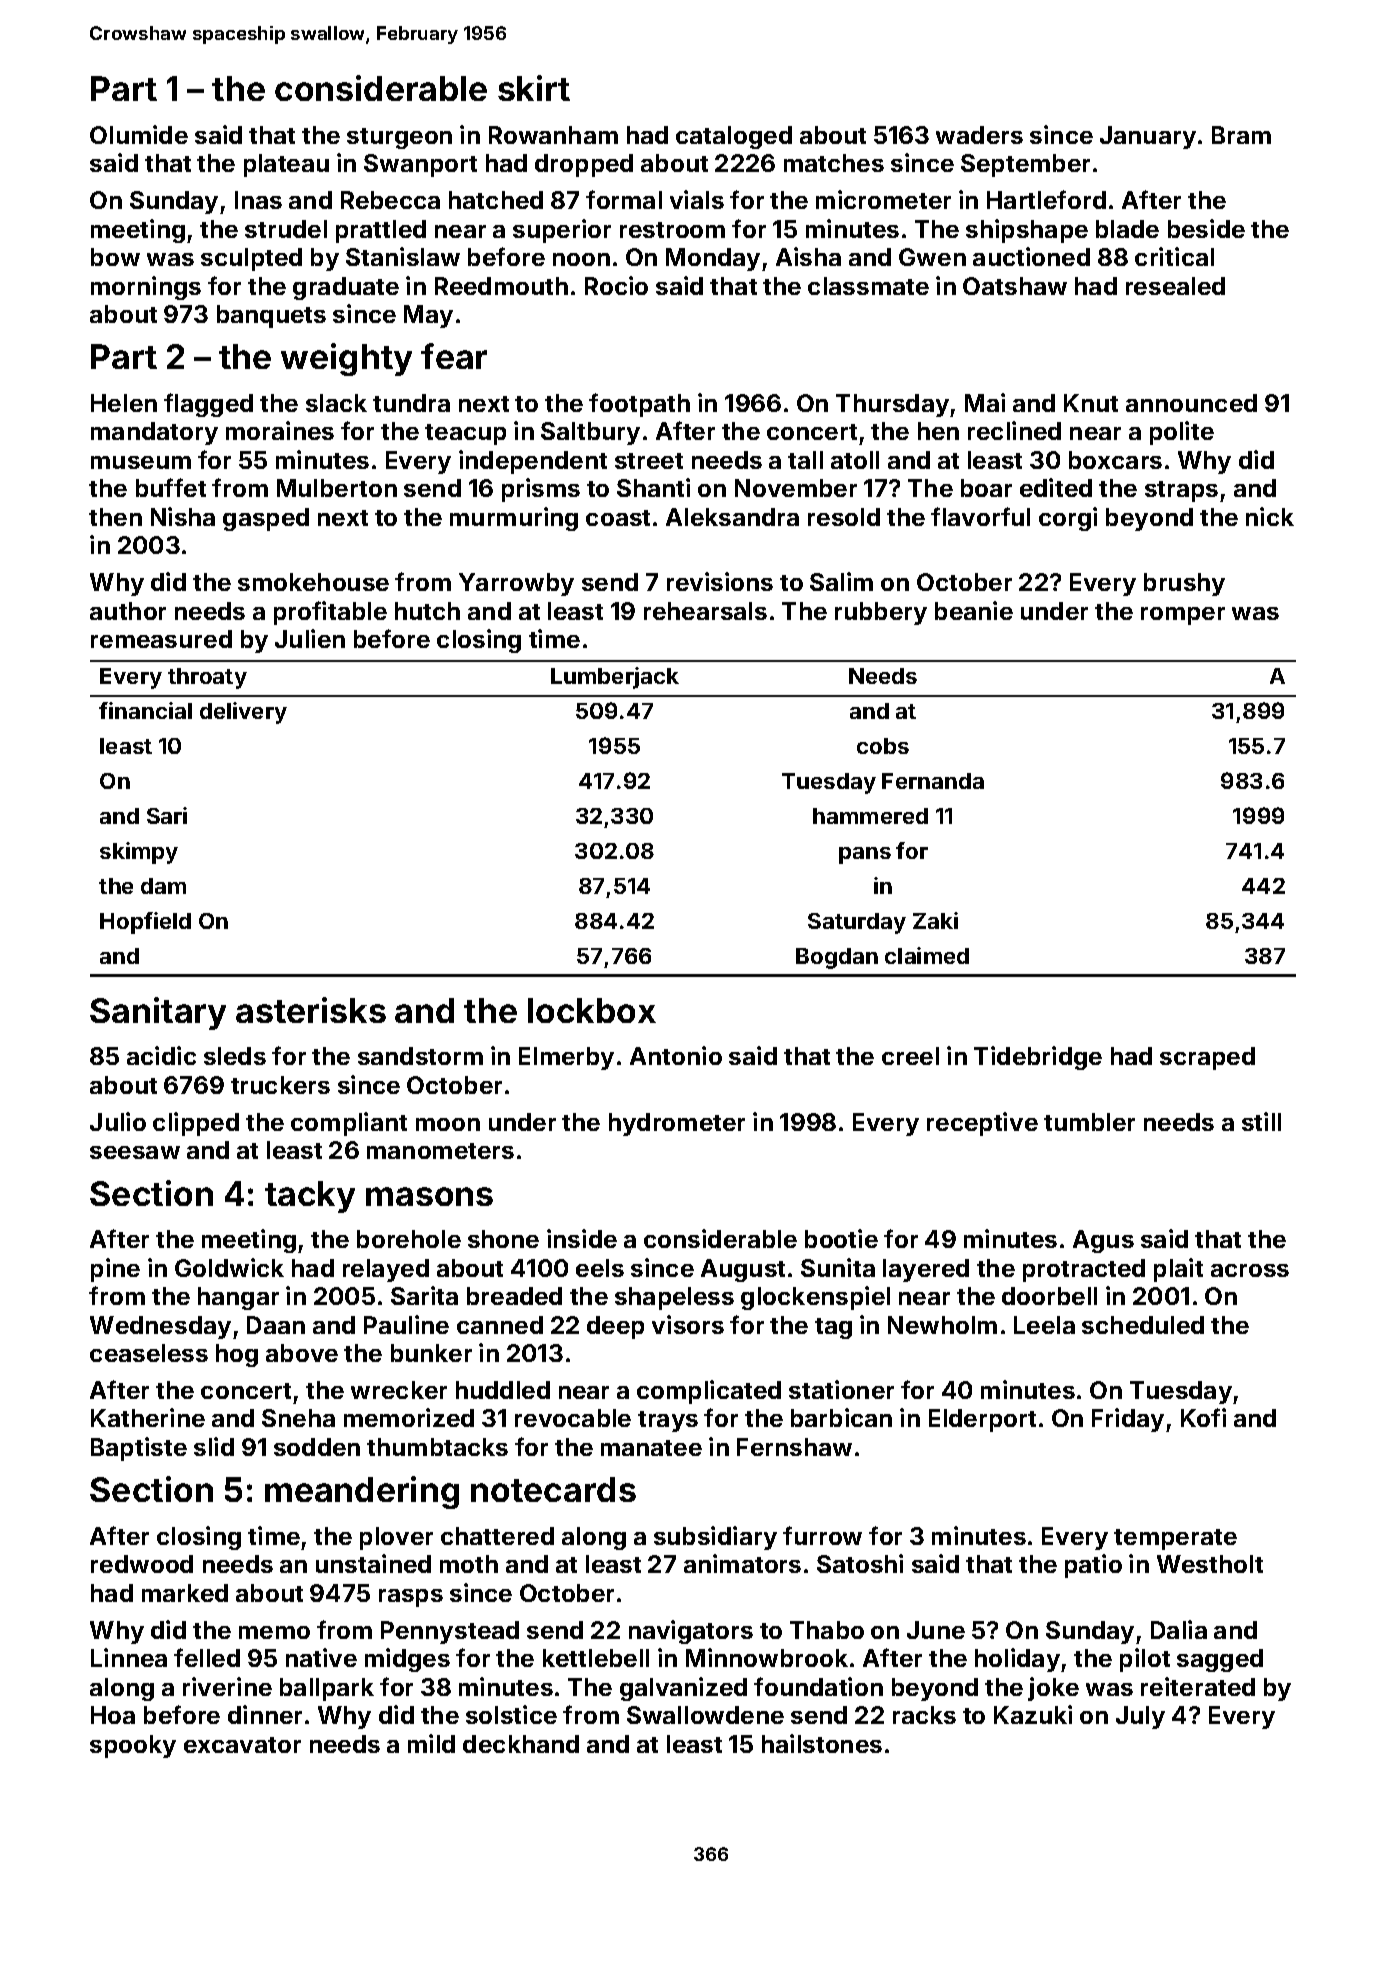  Describe the element at coordinates (511, 1714) in the screenshot. I see `solstice` at that location.
